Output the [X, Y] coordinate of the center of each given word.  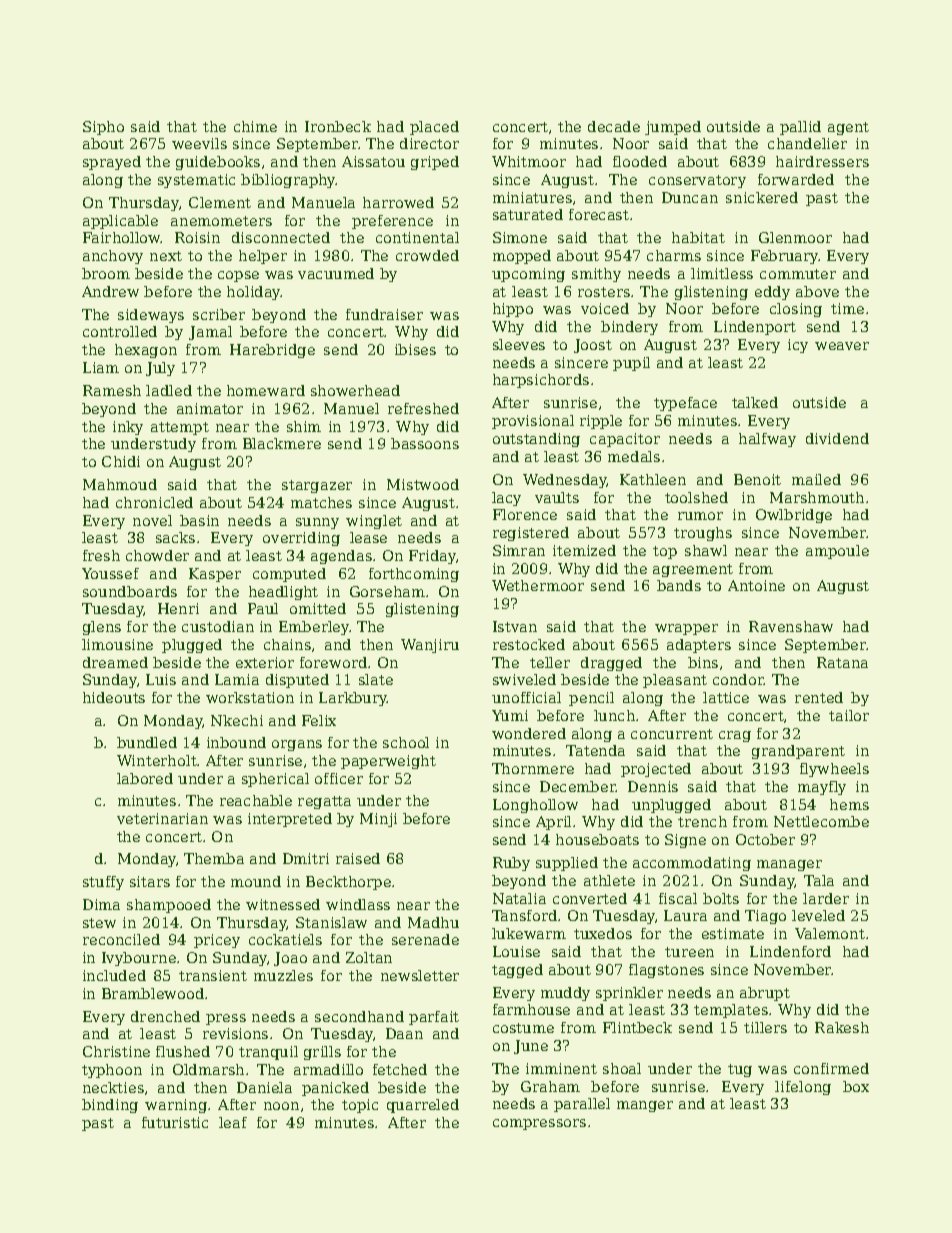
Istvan [515, 626]
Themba [214, 858]
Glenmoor [795, 237]
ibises [415, 349]
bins [703, 662]
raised [358, 858]
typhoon [112, 1071]
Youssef [110, 573]
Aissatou [373, 161]
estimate [733, 933]
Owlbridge [794, 516]
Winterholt [157, 760]
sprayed [112, 163]
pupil [631, 364]
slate [376, 679]
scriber [219, 314]
